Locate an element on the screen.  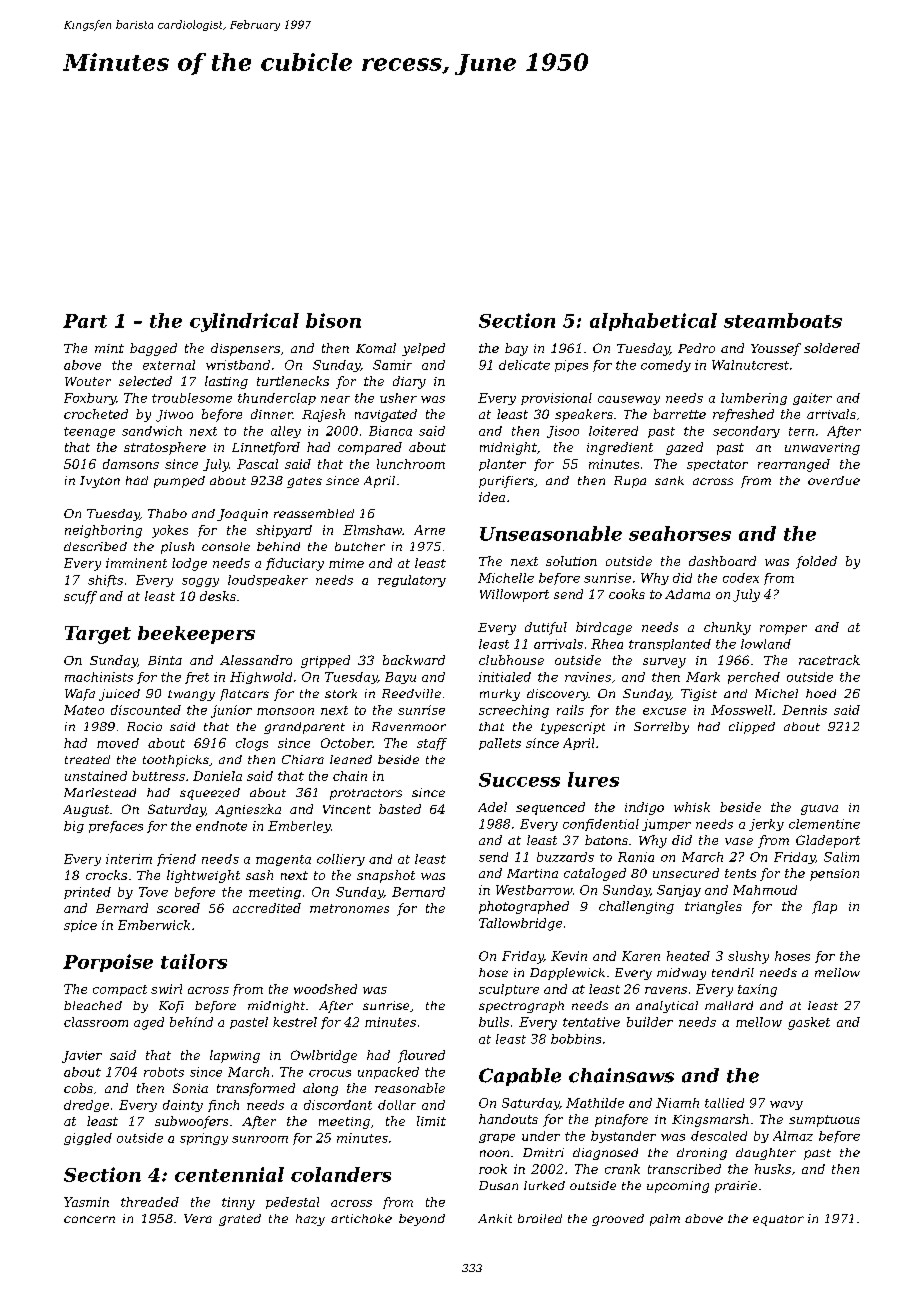
clubhouse is located at coordinates (511, 660).
